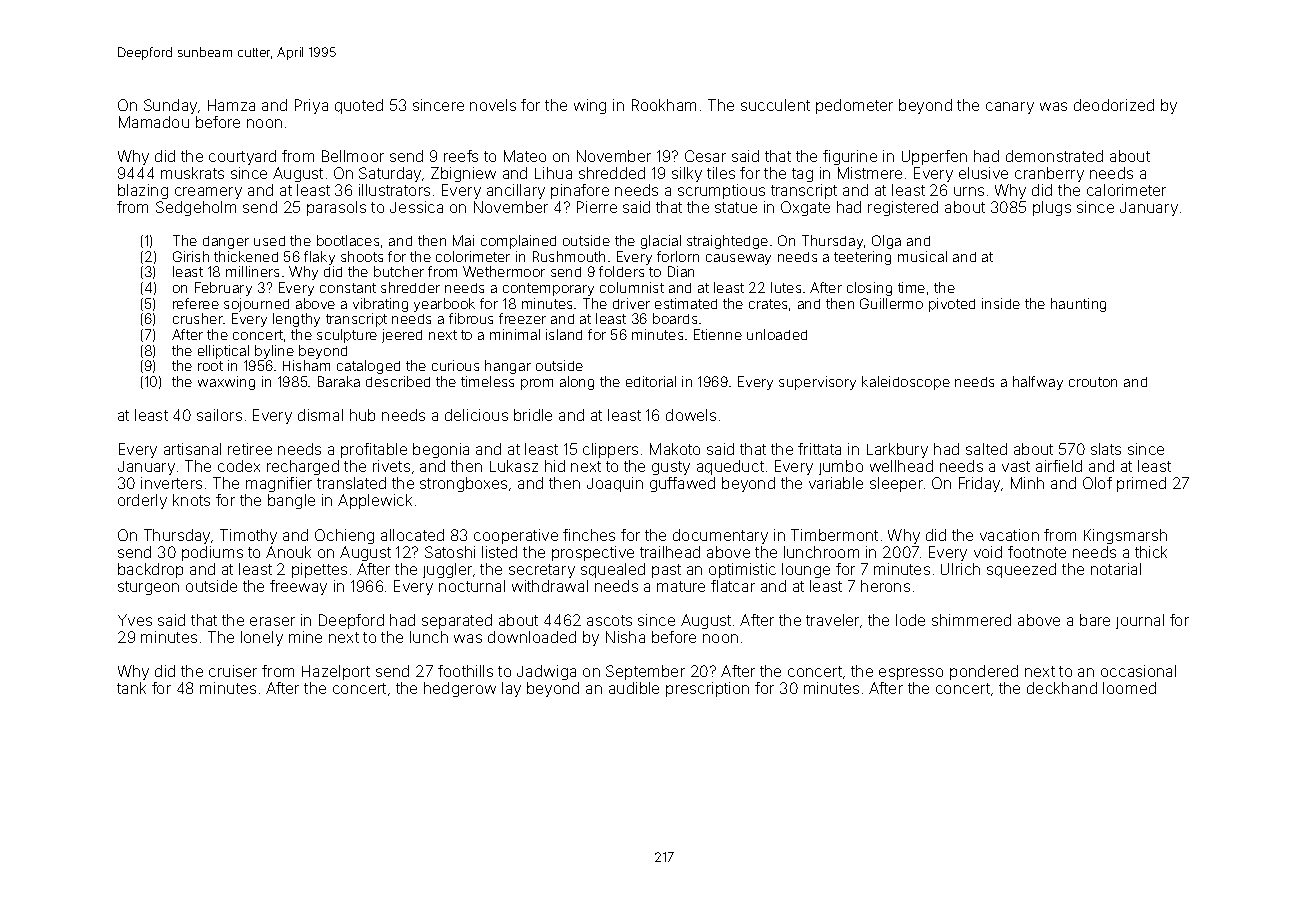 This screenshot has width=1308, height=924. Describe the element at coordinates (1114, 105) in the screenshot. I see `deodorized` at that location.
